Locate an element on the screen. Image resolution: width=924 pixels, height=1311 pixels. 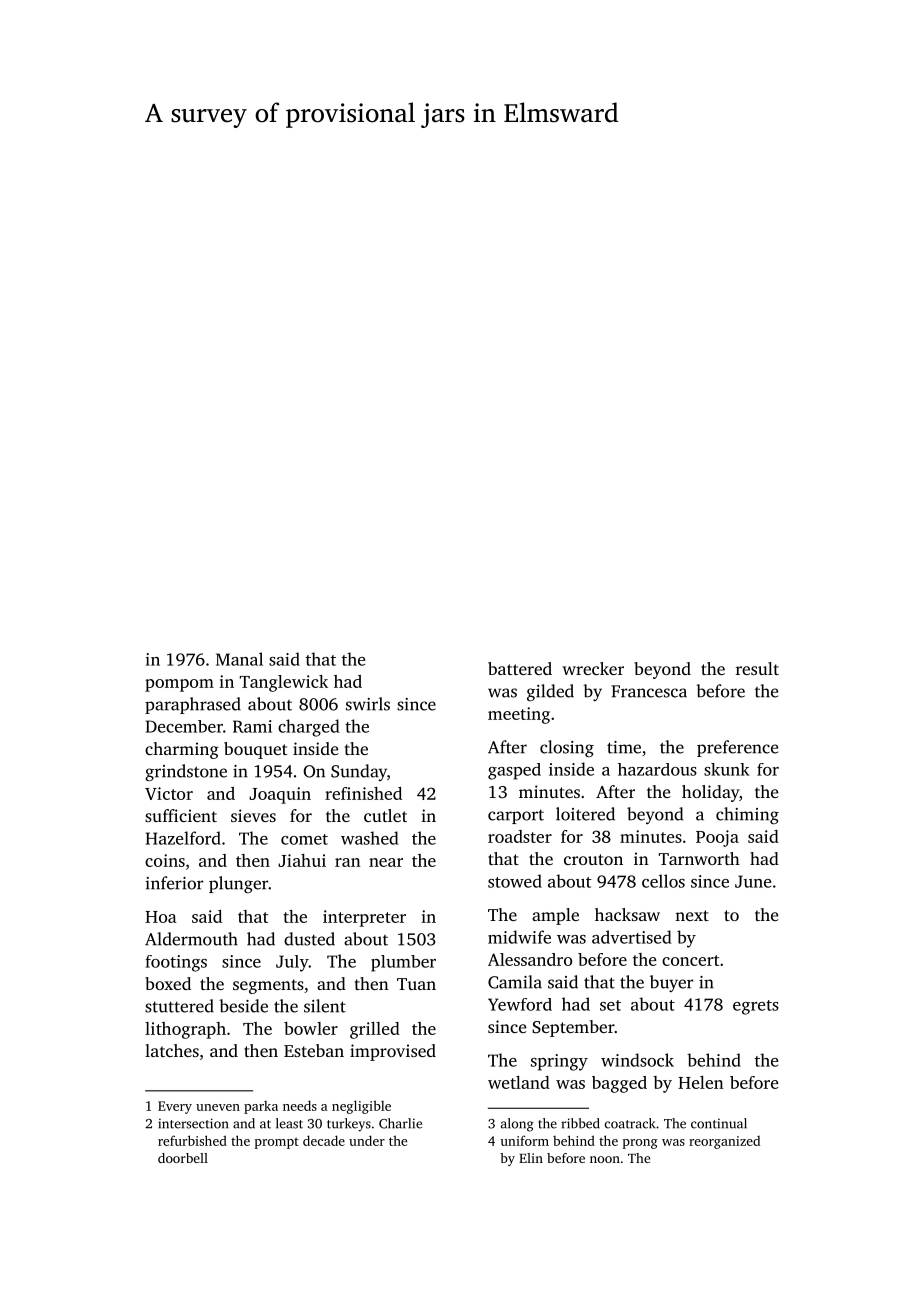
gasped is located at coordinates (514, 771).
